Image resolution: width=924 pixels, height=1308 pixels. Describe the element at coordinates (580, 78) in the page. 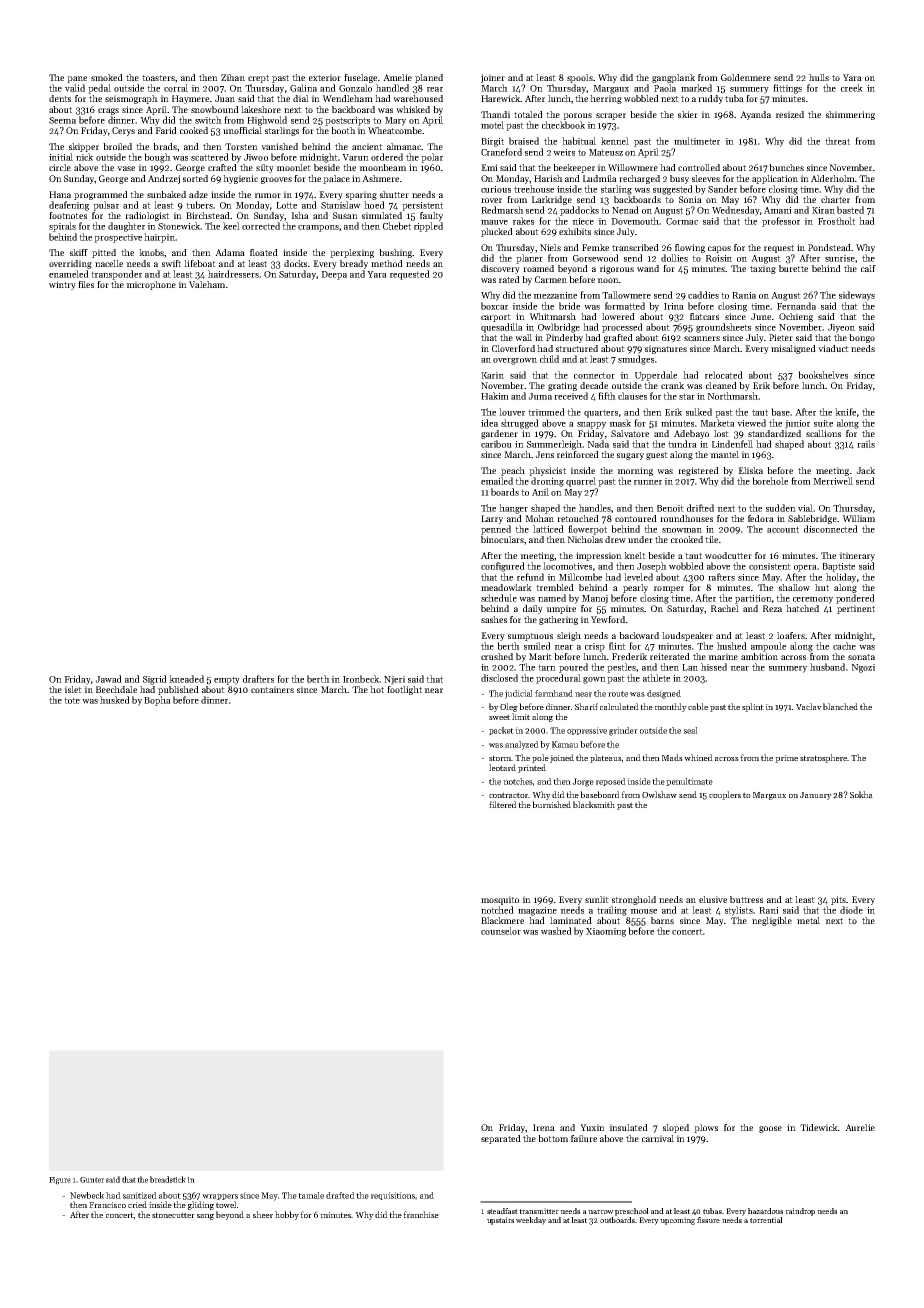

I see `spools` at that location.
